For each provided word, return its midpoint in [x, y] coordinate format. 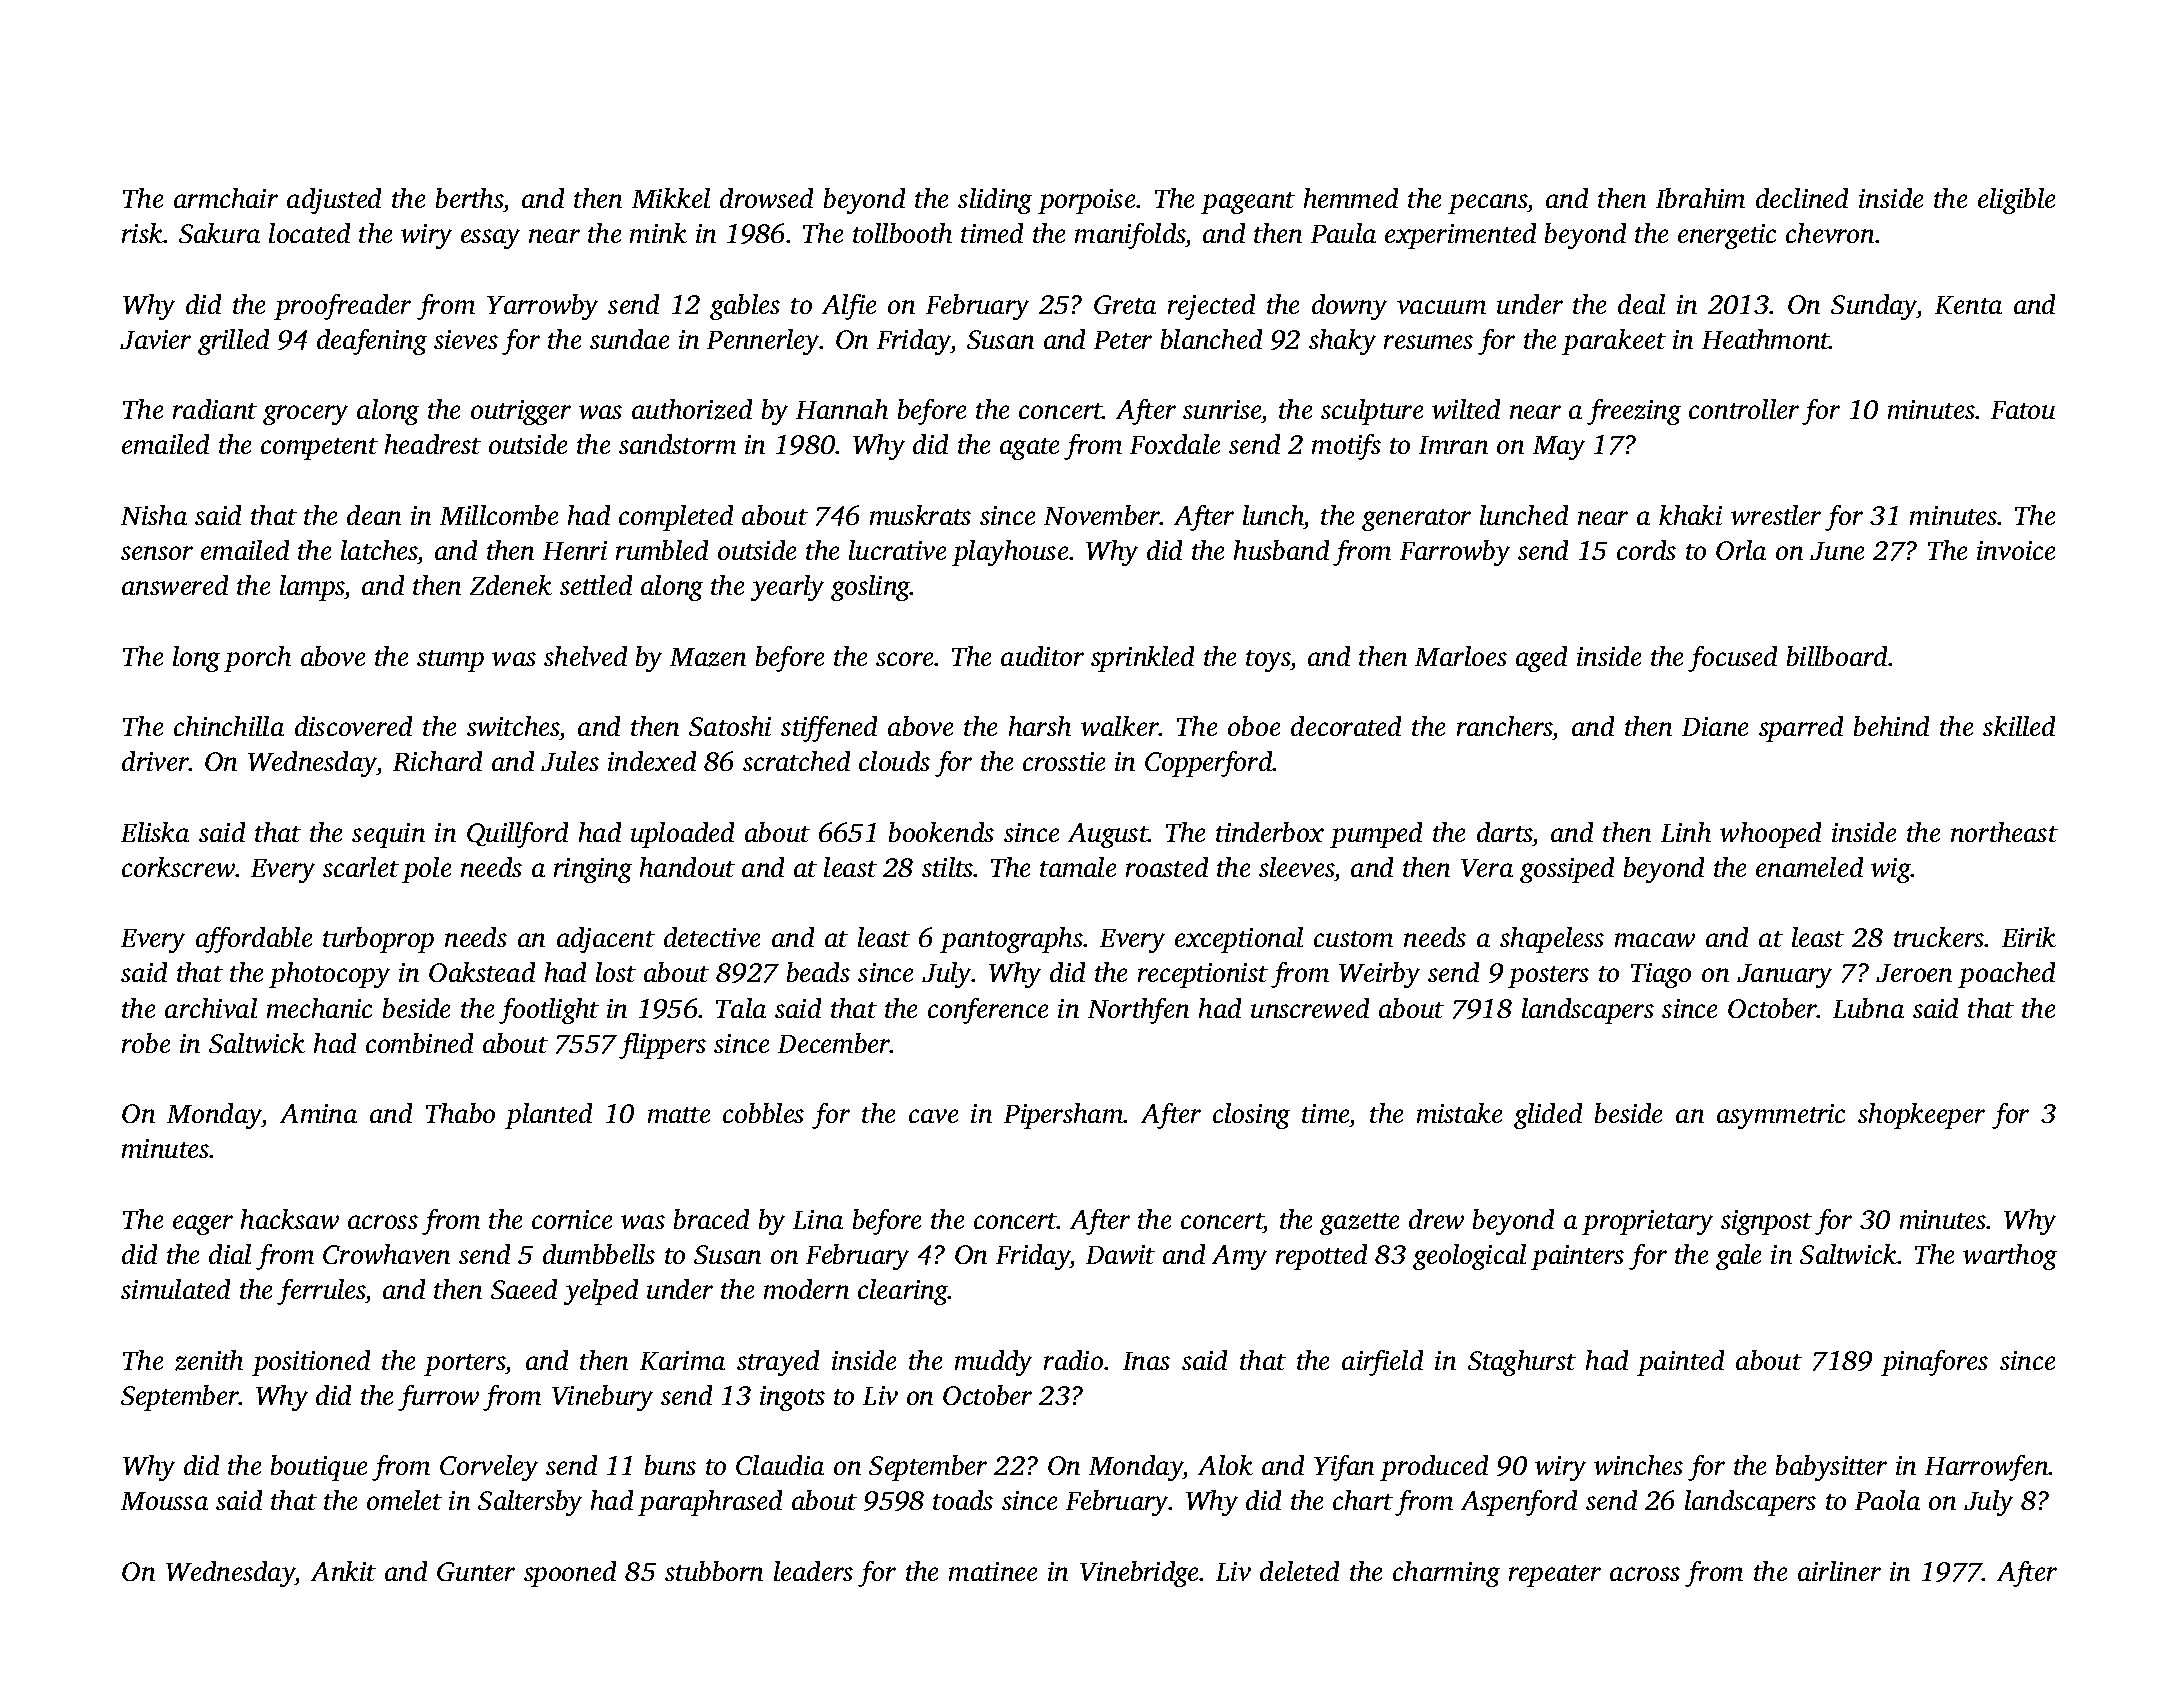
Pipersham [1064, 1116]
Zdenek [511, 585]
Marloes [1461, 656]
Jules [570, 761]
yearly [787, 588]
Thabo [460, 1113]
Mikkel [671, 198]
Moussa [164, 1501]
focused [1732, 659]
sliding [995, 201]
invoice [2016, 550]
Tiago [1661, 975]
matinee [993, 1571]
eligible [2016, 201]
